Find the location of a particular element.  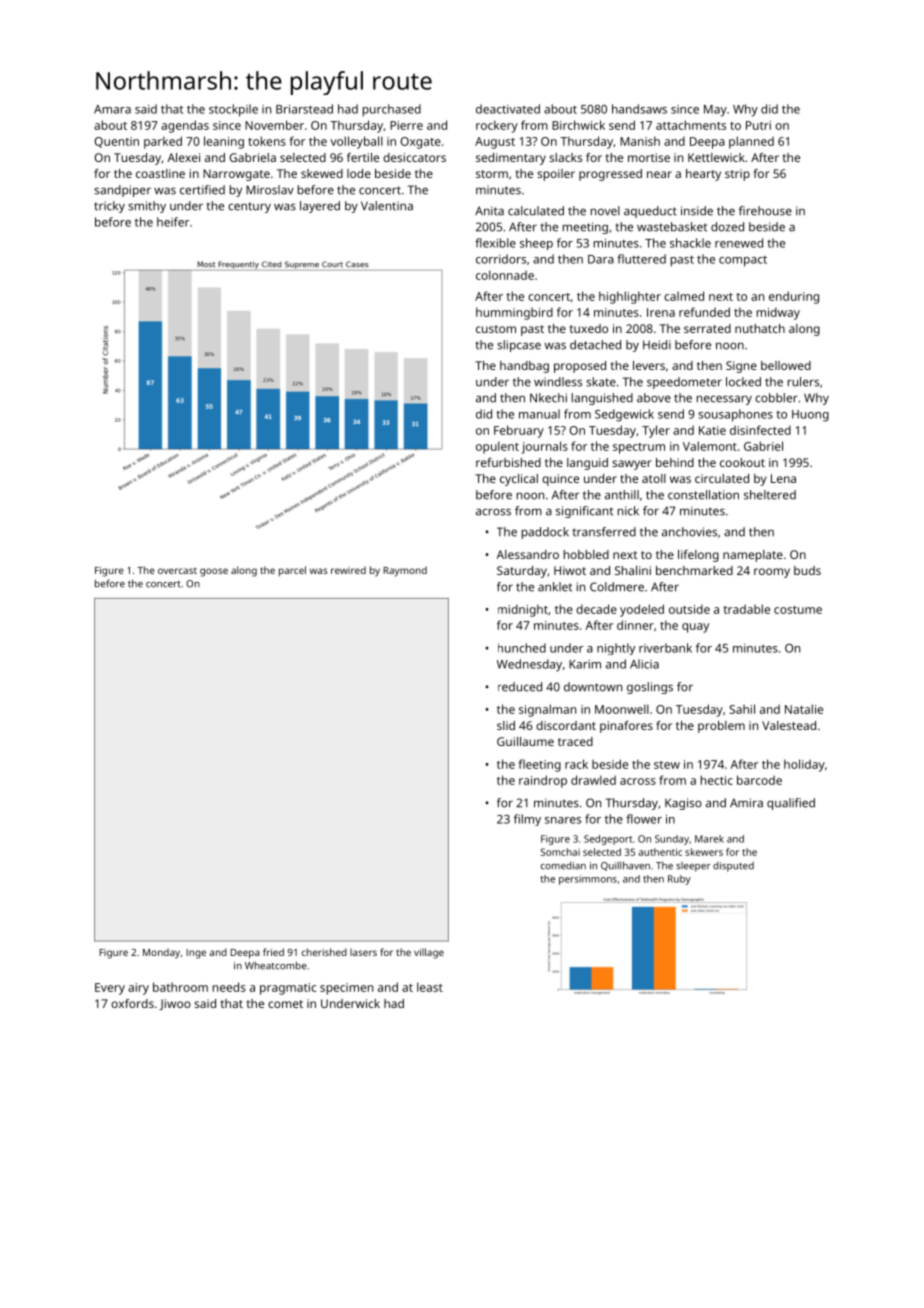

heifer is located at coordinates (173, 222).
